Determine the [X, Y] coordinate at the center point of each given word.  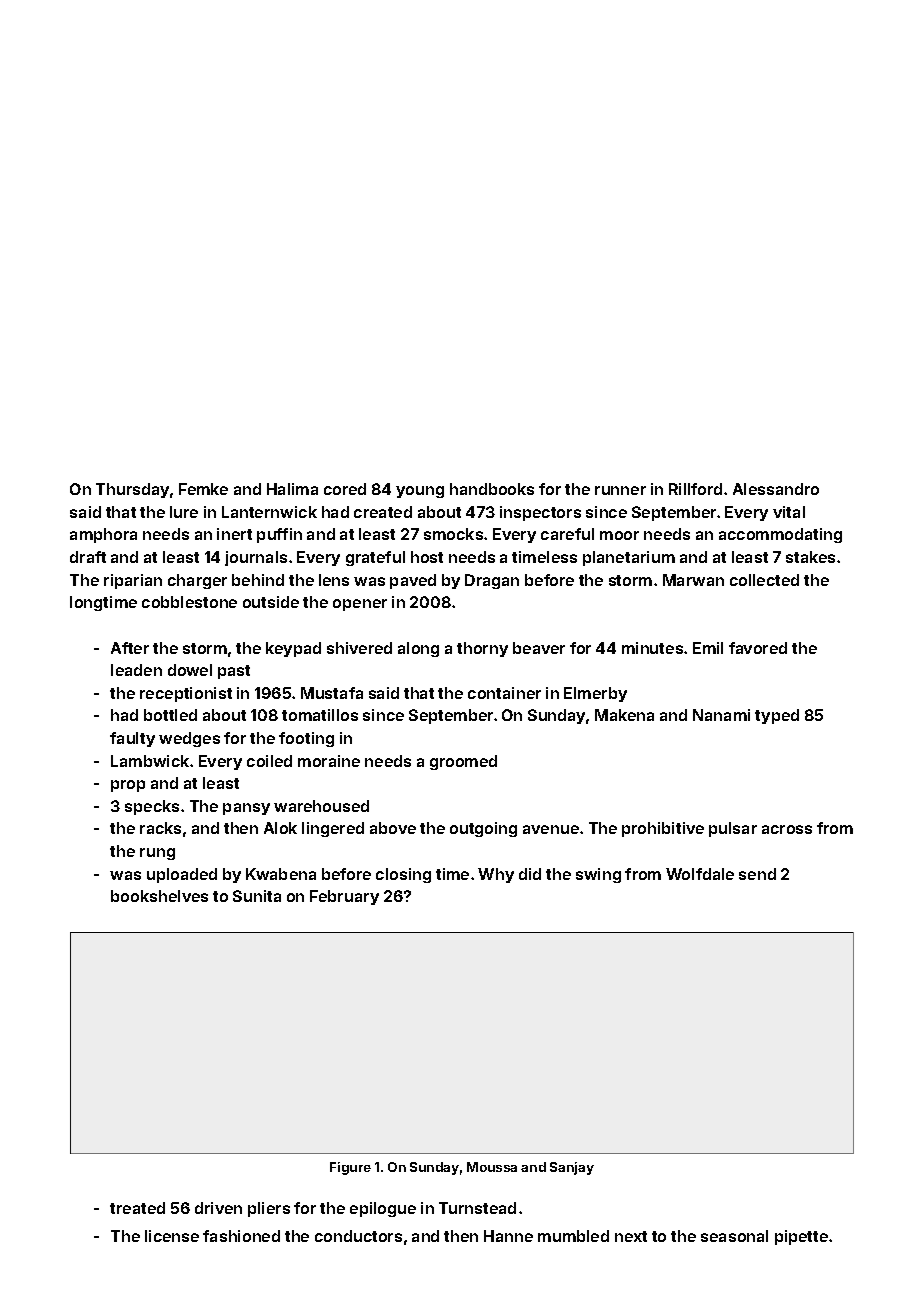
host [427, 557]
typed [777, 716]
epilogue [383, 1209]
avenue [551, 829]
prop [128, 786]
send [757, 874]
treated [137, 1208]
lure [184, 512]
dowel [190, 670]
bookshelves [159, 896]
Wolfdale [700, 874]
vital [789, 512]
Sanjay [572, 1168]
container [504, 693]
